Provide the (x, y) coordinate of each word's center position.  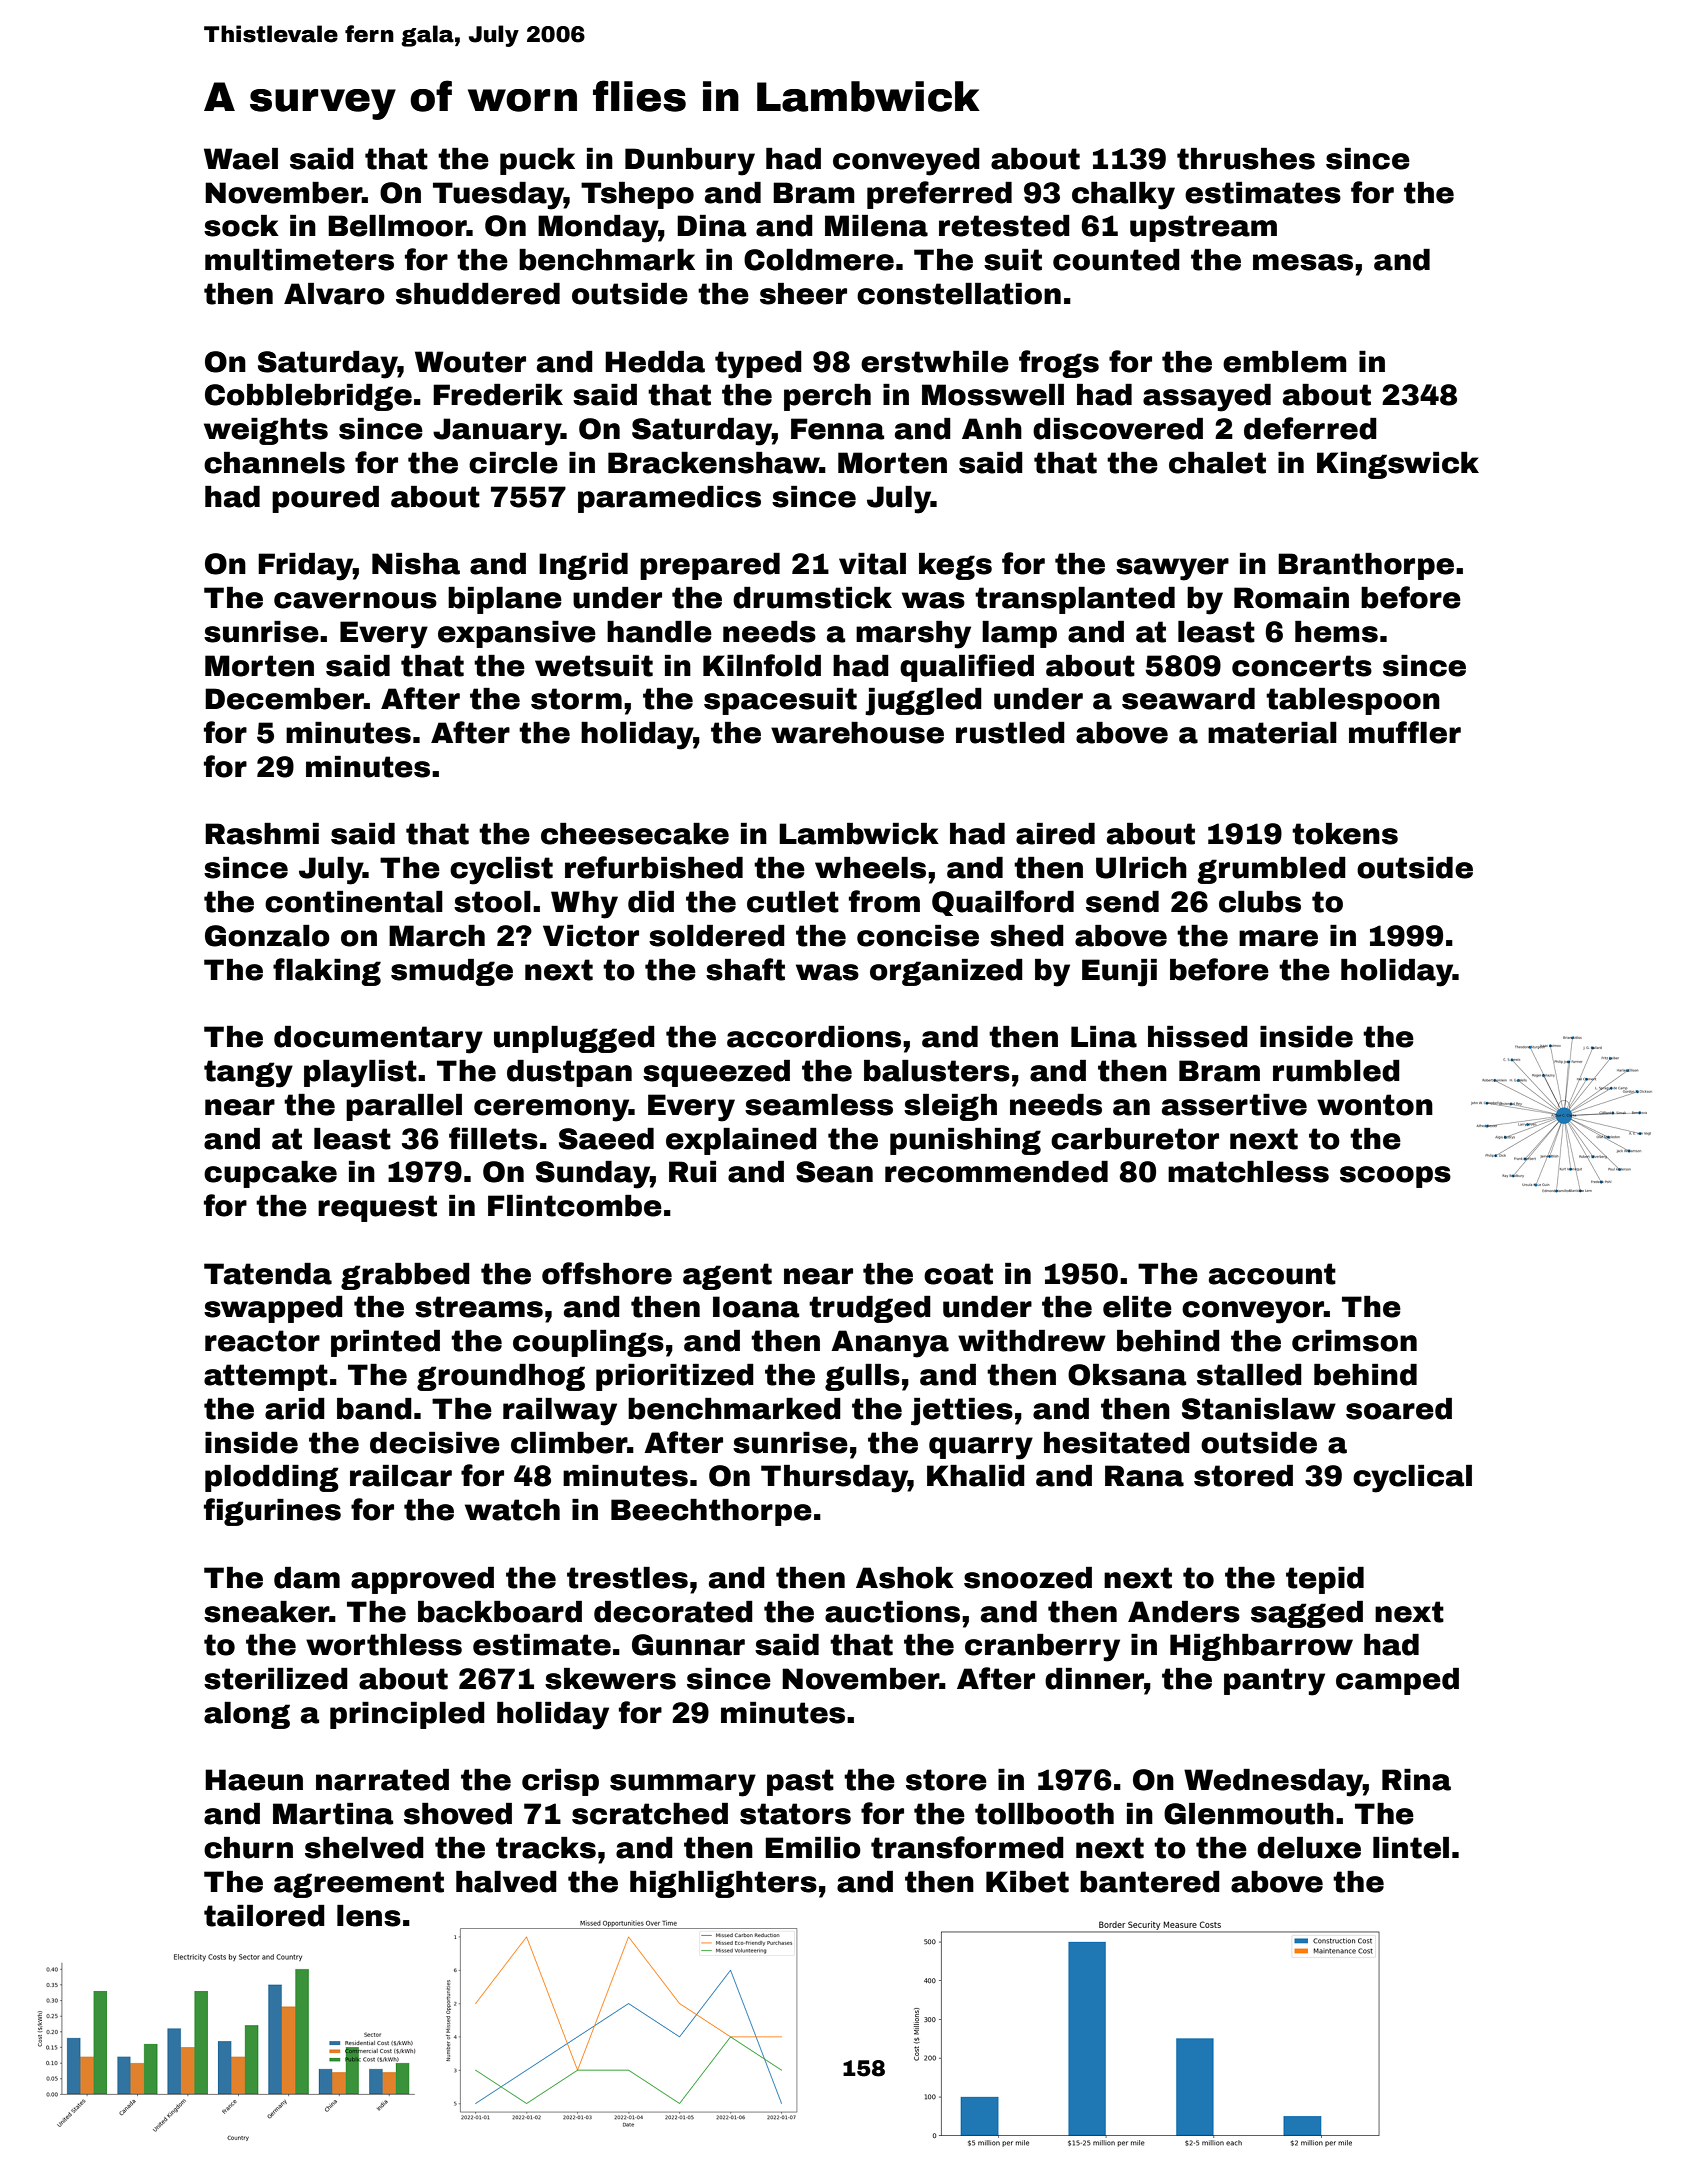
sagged (1307, 1614)
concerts (1302, 666)
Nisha (416, 564)
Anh (992, 428)
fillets (493, 1138)
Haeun (254, 1780)
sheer (803, 294)
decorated (673, 1612)
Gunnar (688, 1645)
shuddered (478, 294)
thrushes (1246, 159)
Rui (692, 1172)
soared (1399, 1409)
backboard (500, 1612)
